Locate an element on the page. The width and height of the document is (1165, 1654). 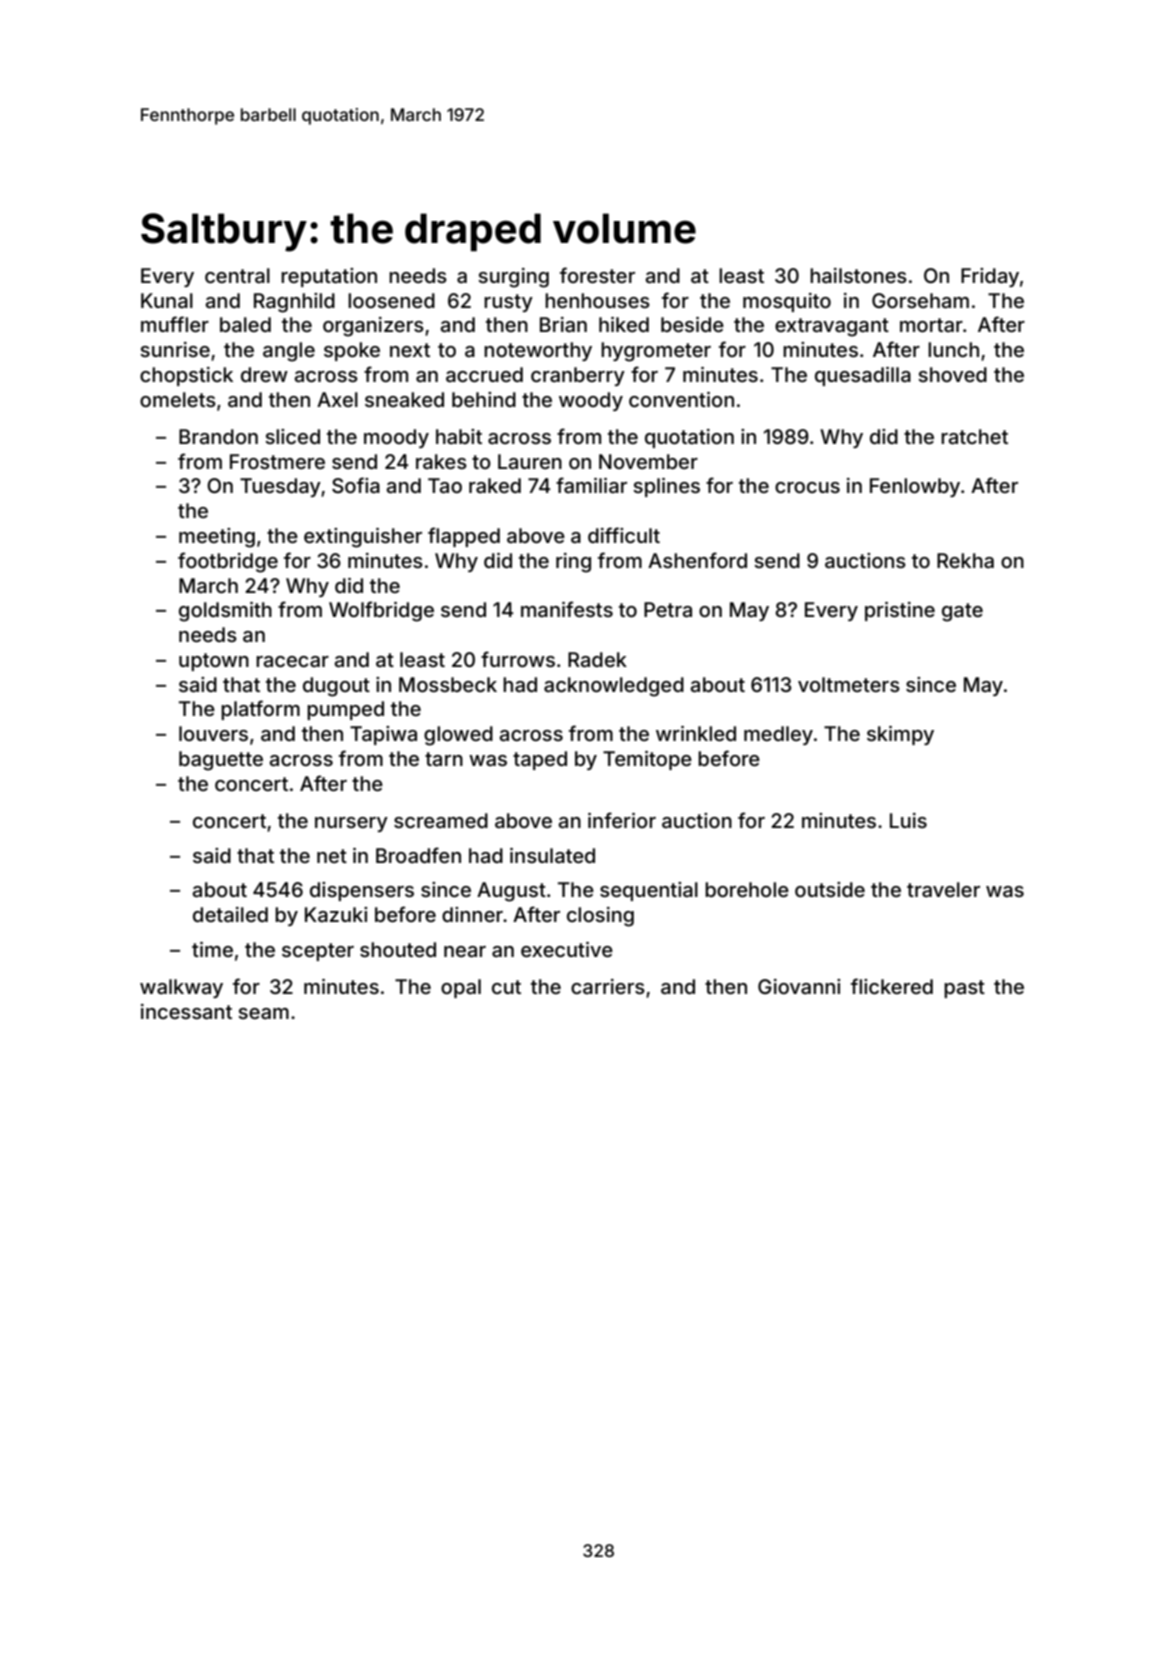
skimpy is located at coordinates (900, 735).
